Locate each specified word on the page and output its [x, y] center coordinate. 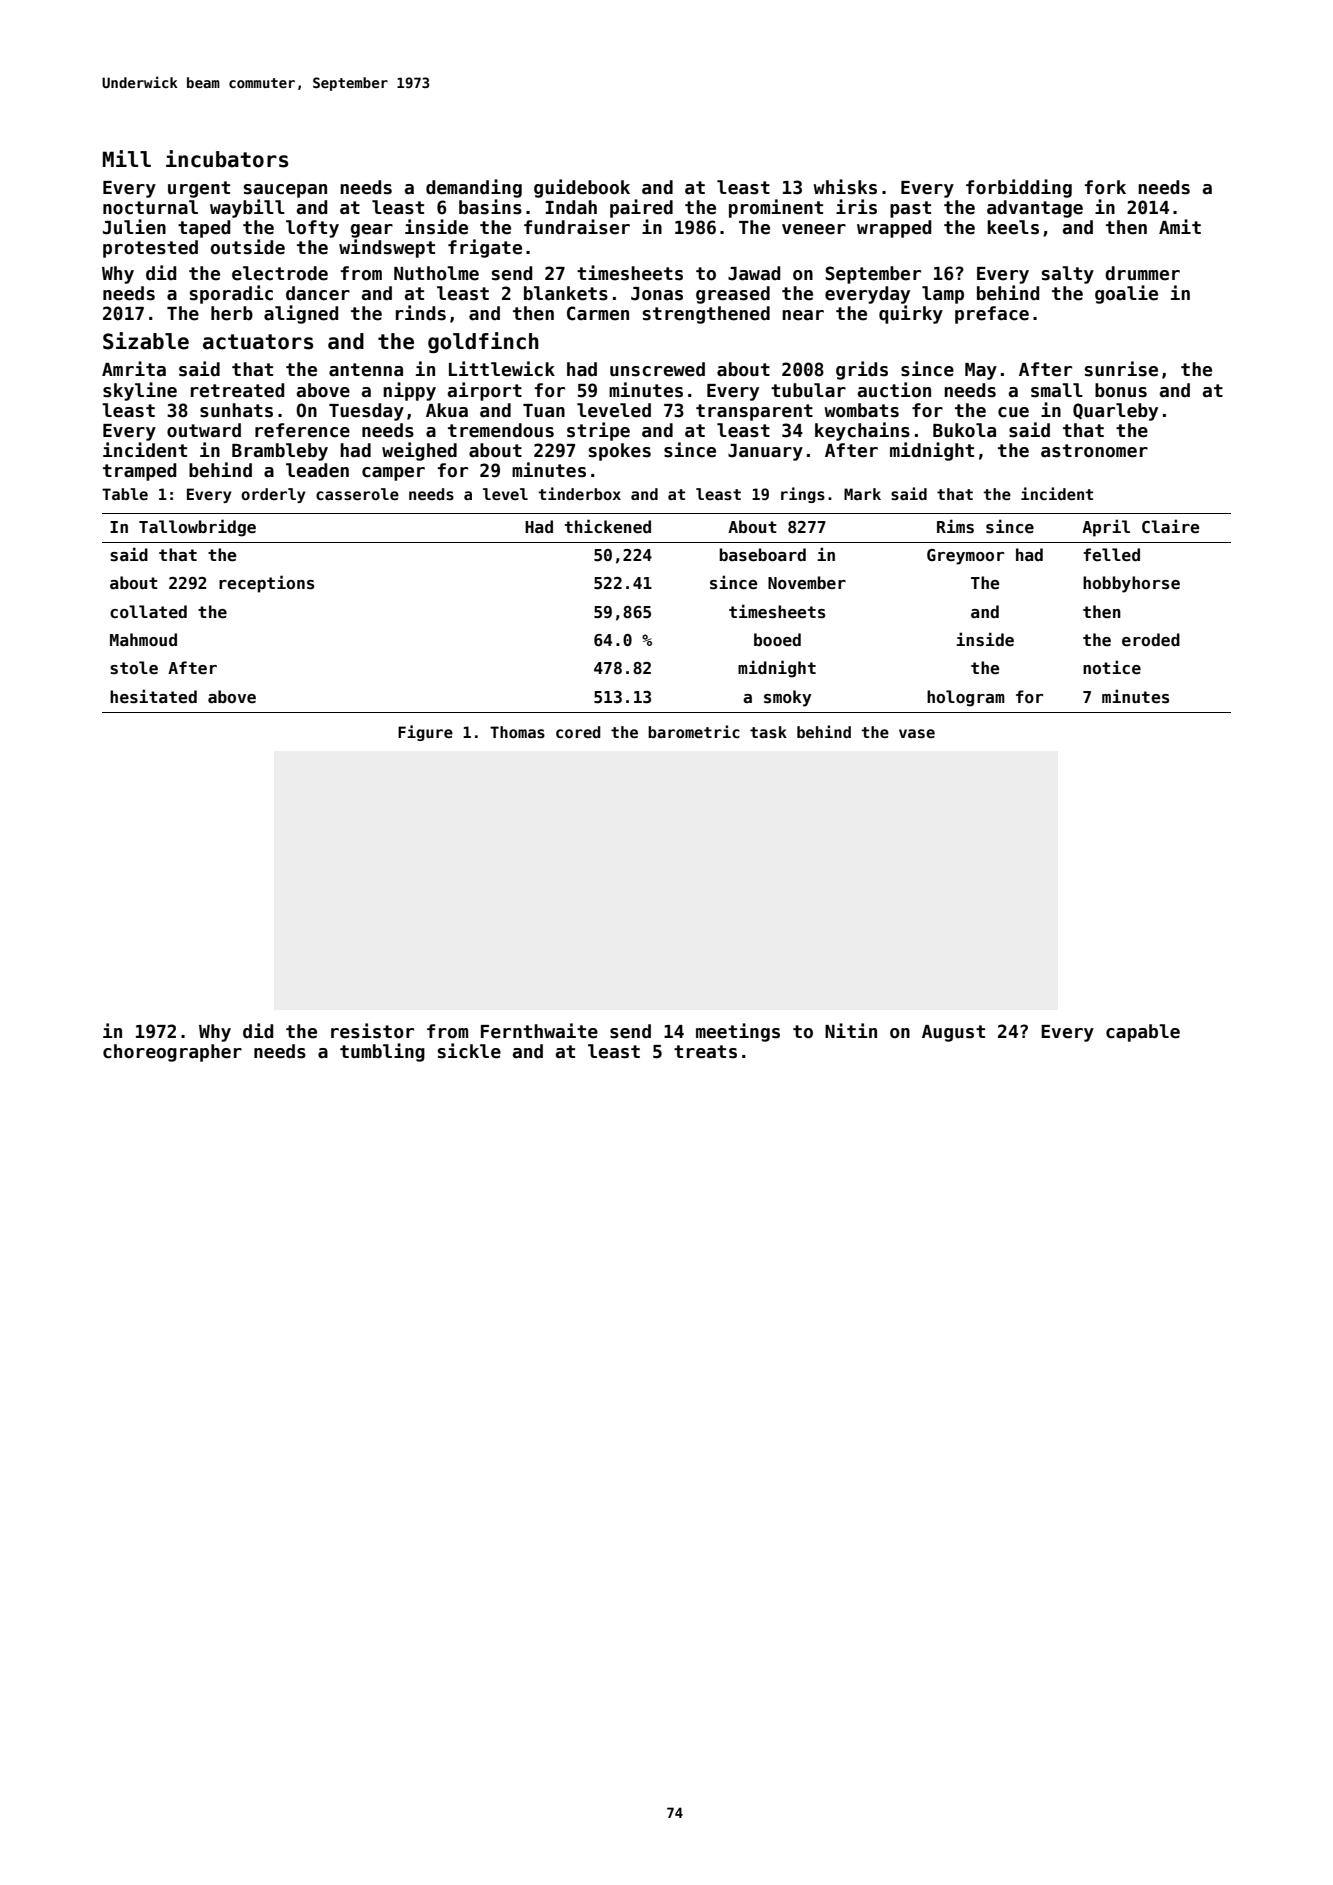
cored [578, 732]
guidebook [582, 188]
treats [705, 1052]
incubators [227, 159]
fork [1105, 187]
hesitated [153, 696]
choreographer [172, 1053]
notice [1112, 667]
